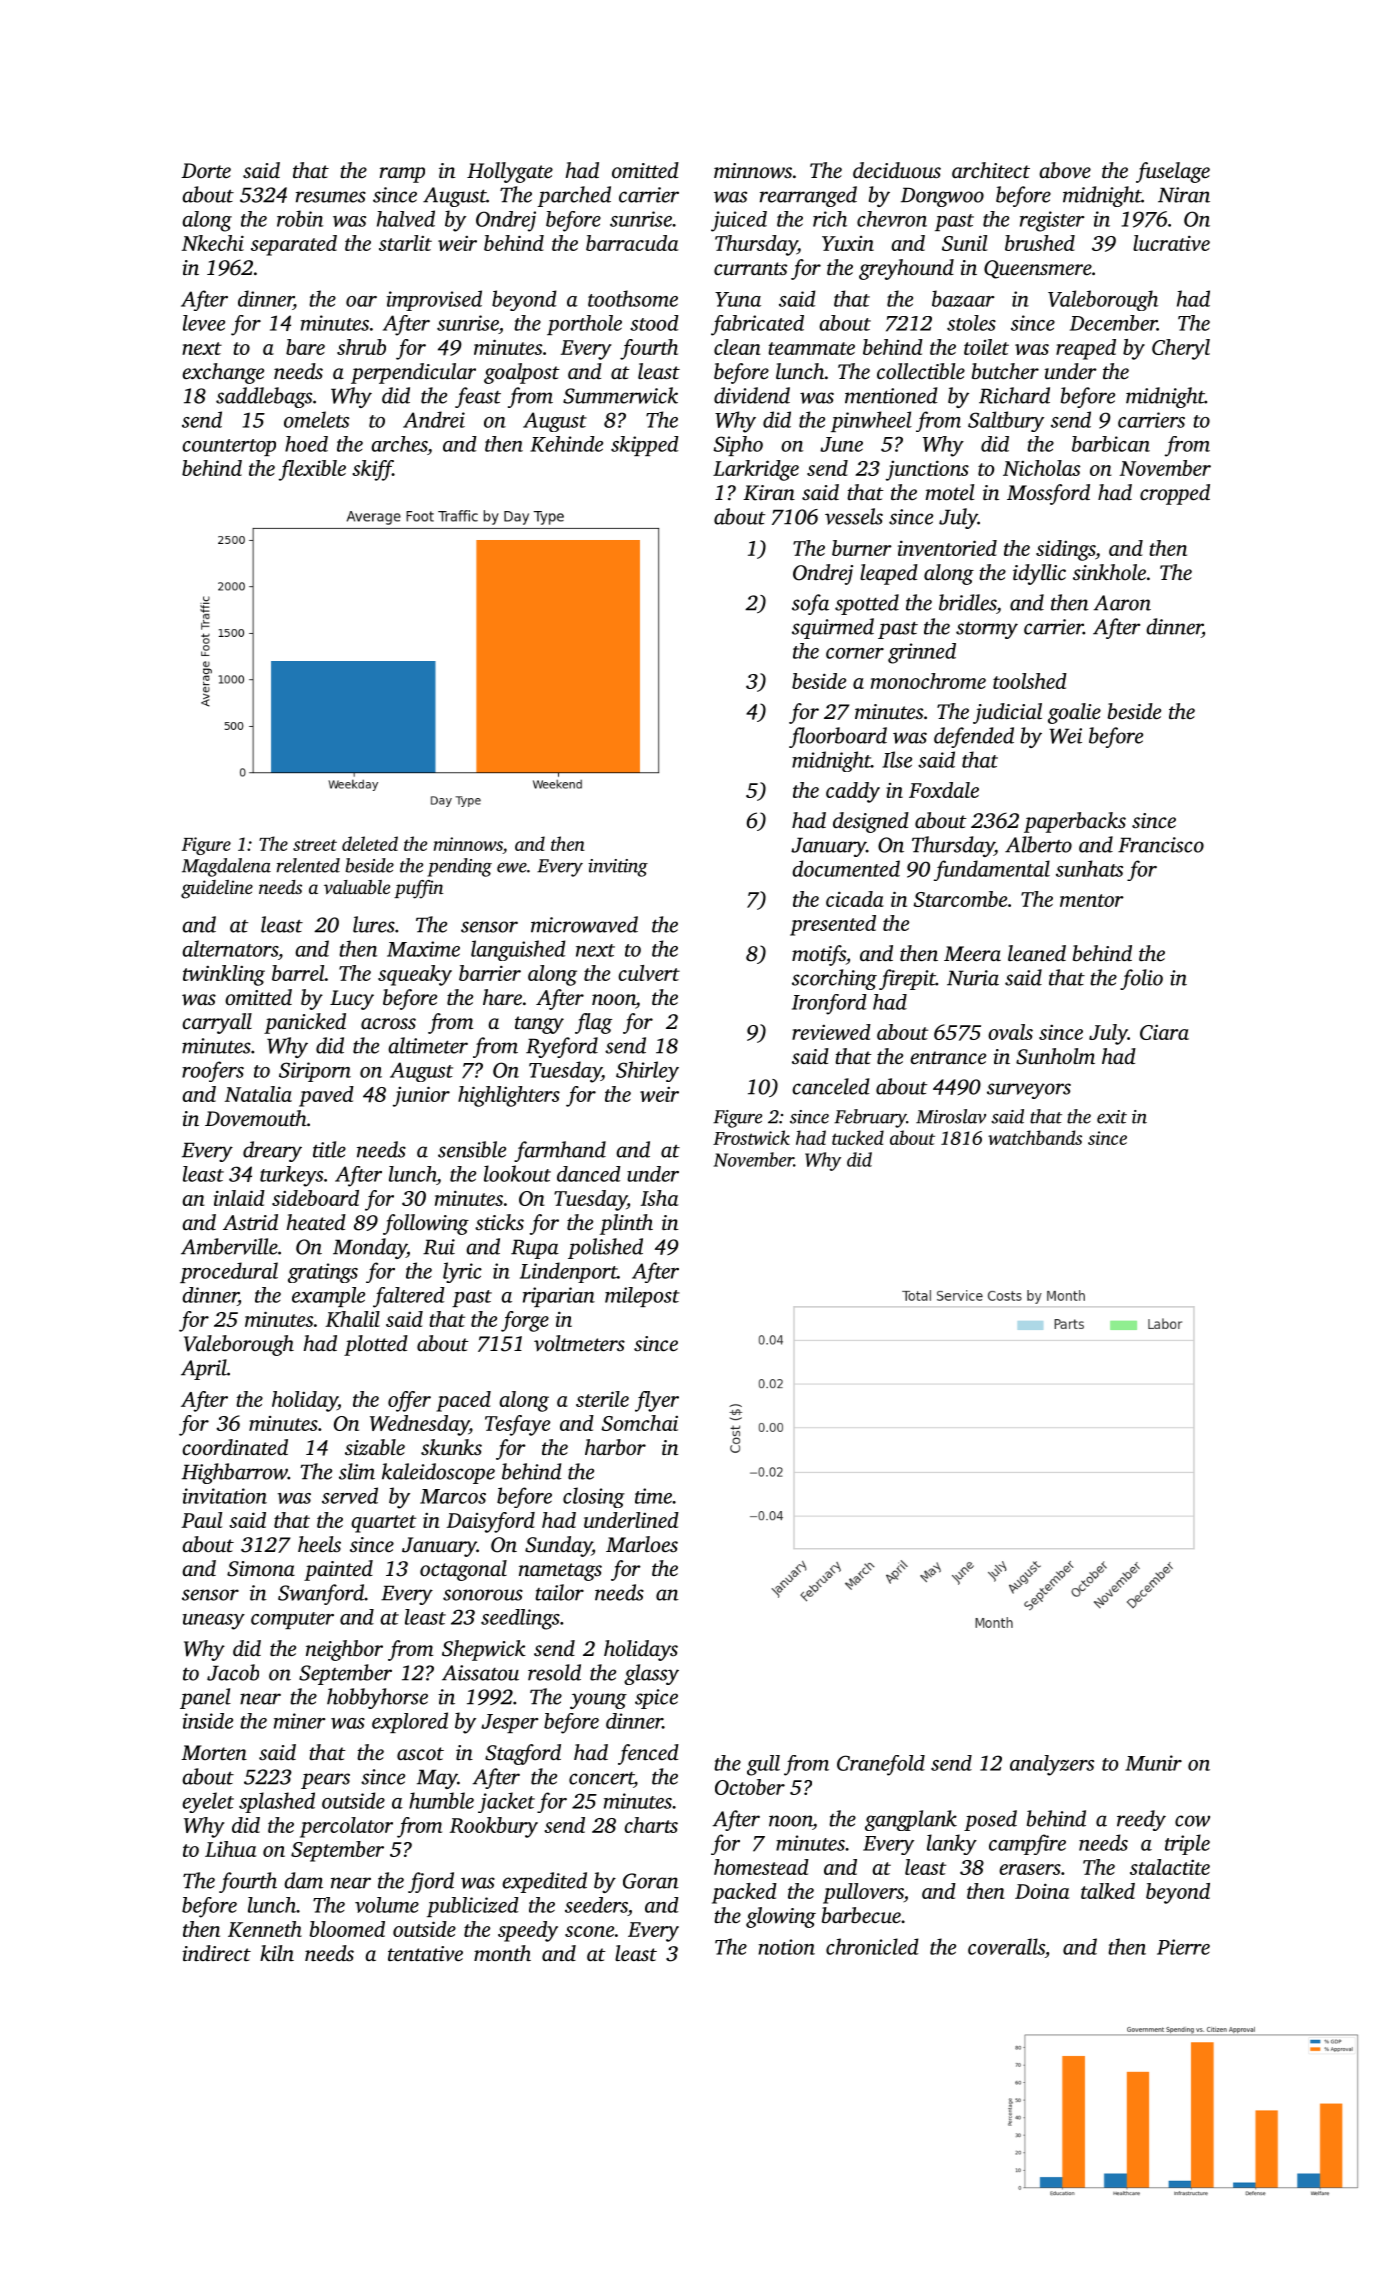 The height and width of the screenshot is (2293, 1392). I want to click on pinwheel, so click(871, 421).
